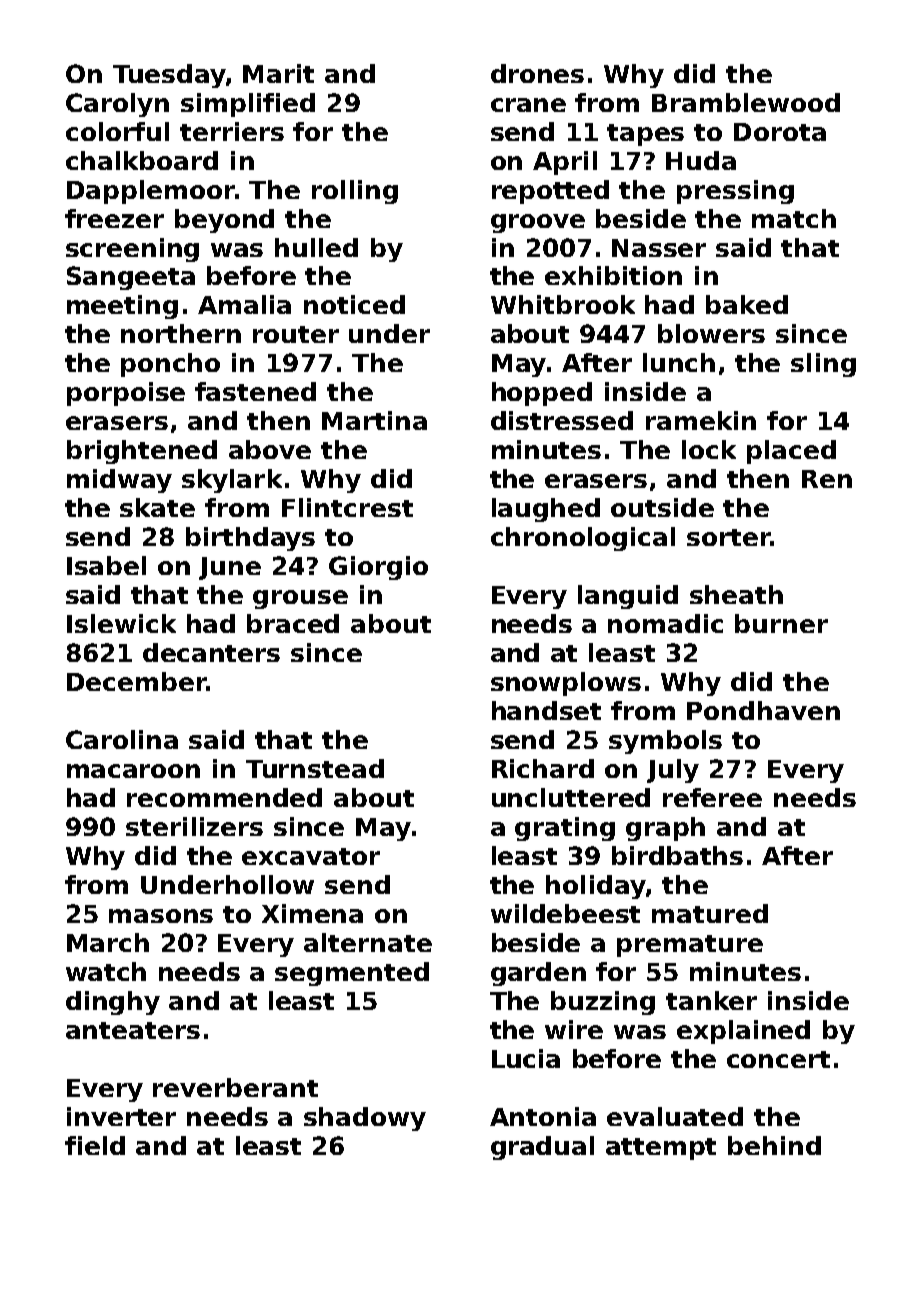 The width and height of the image is (924, 1311). I want to click on macaroon, so click(133, 771).
